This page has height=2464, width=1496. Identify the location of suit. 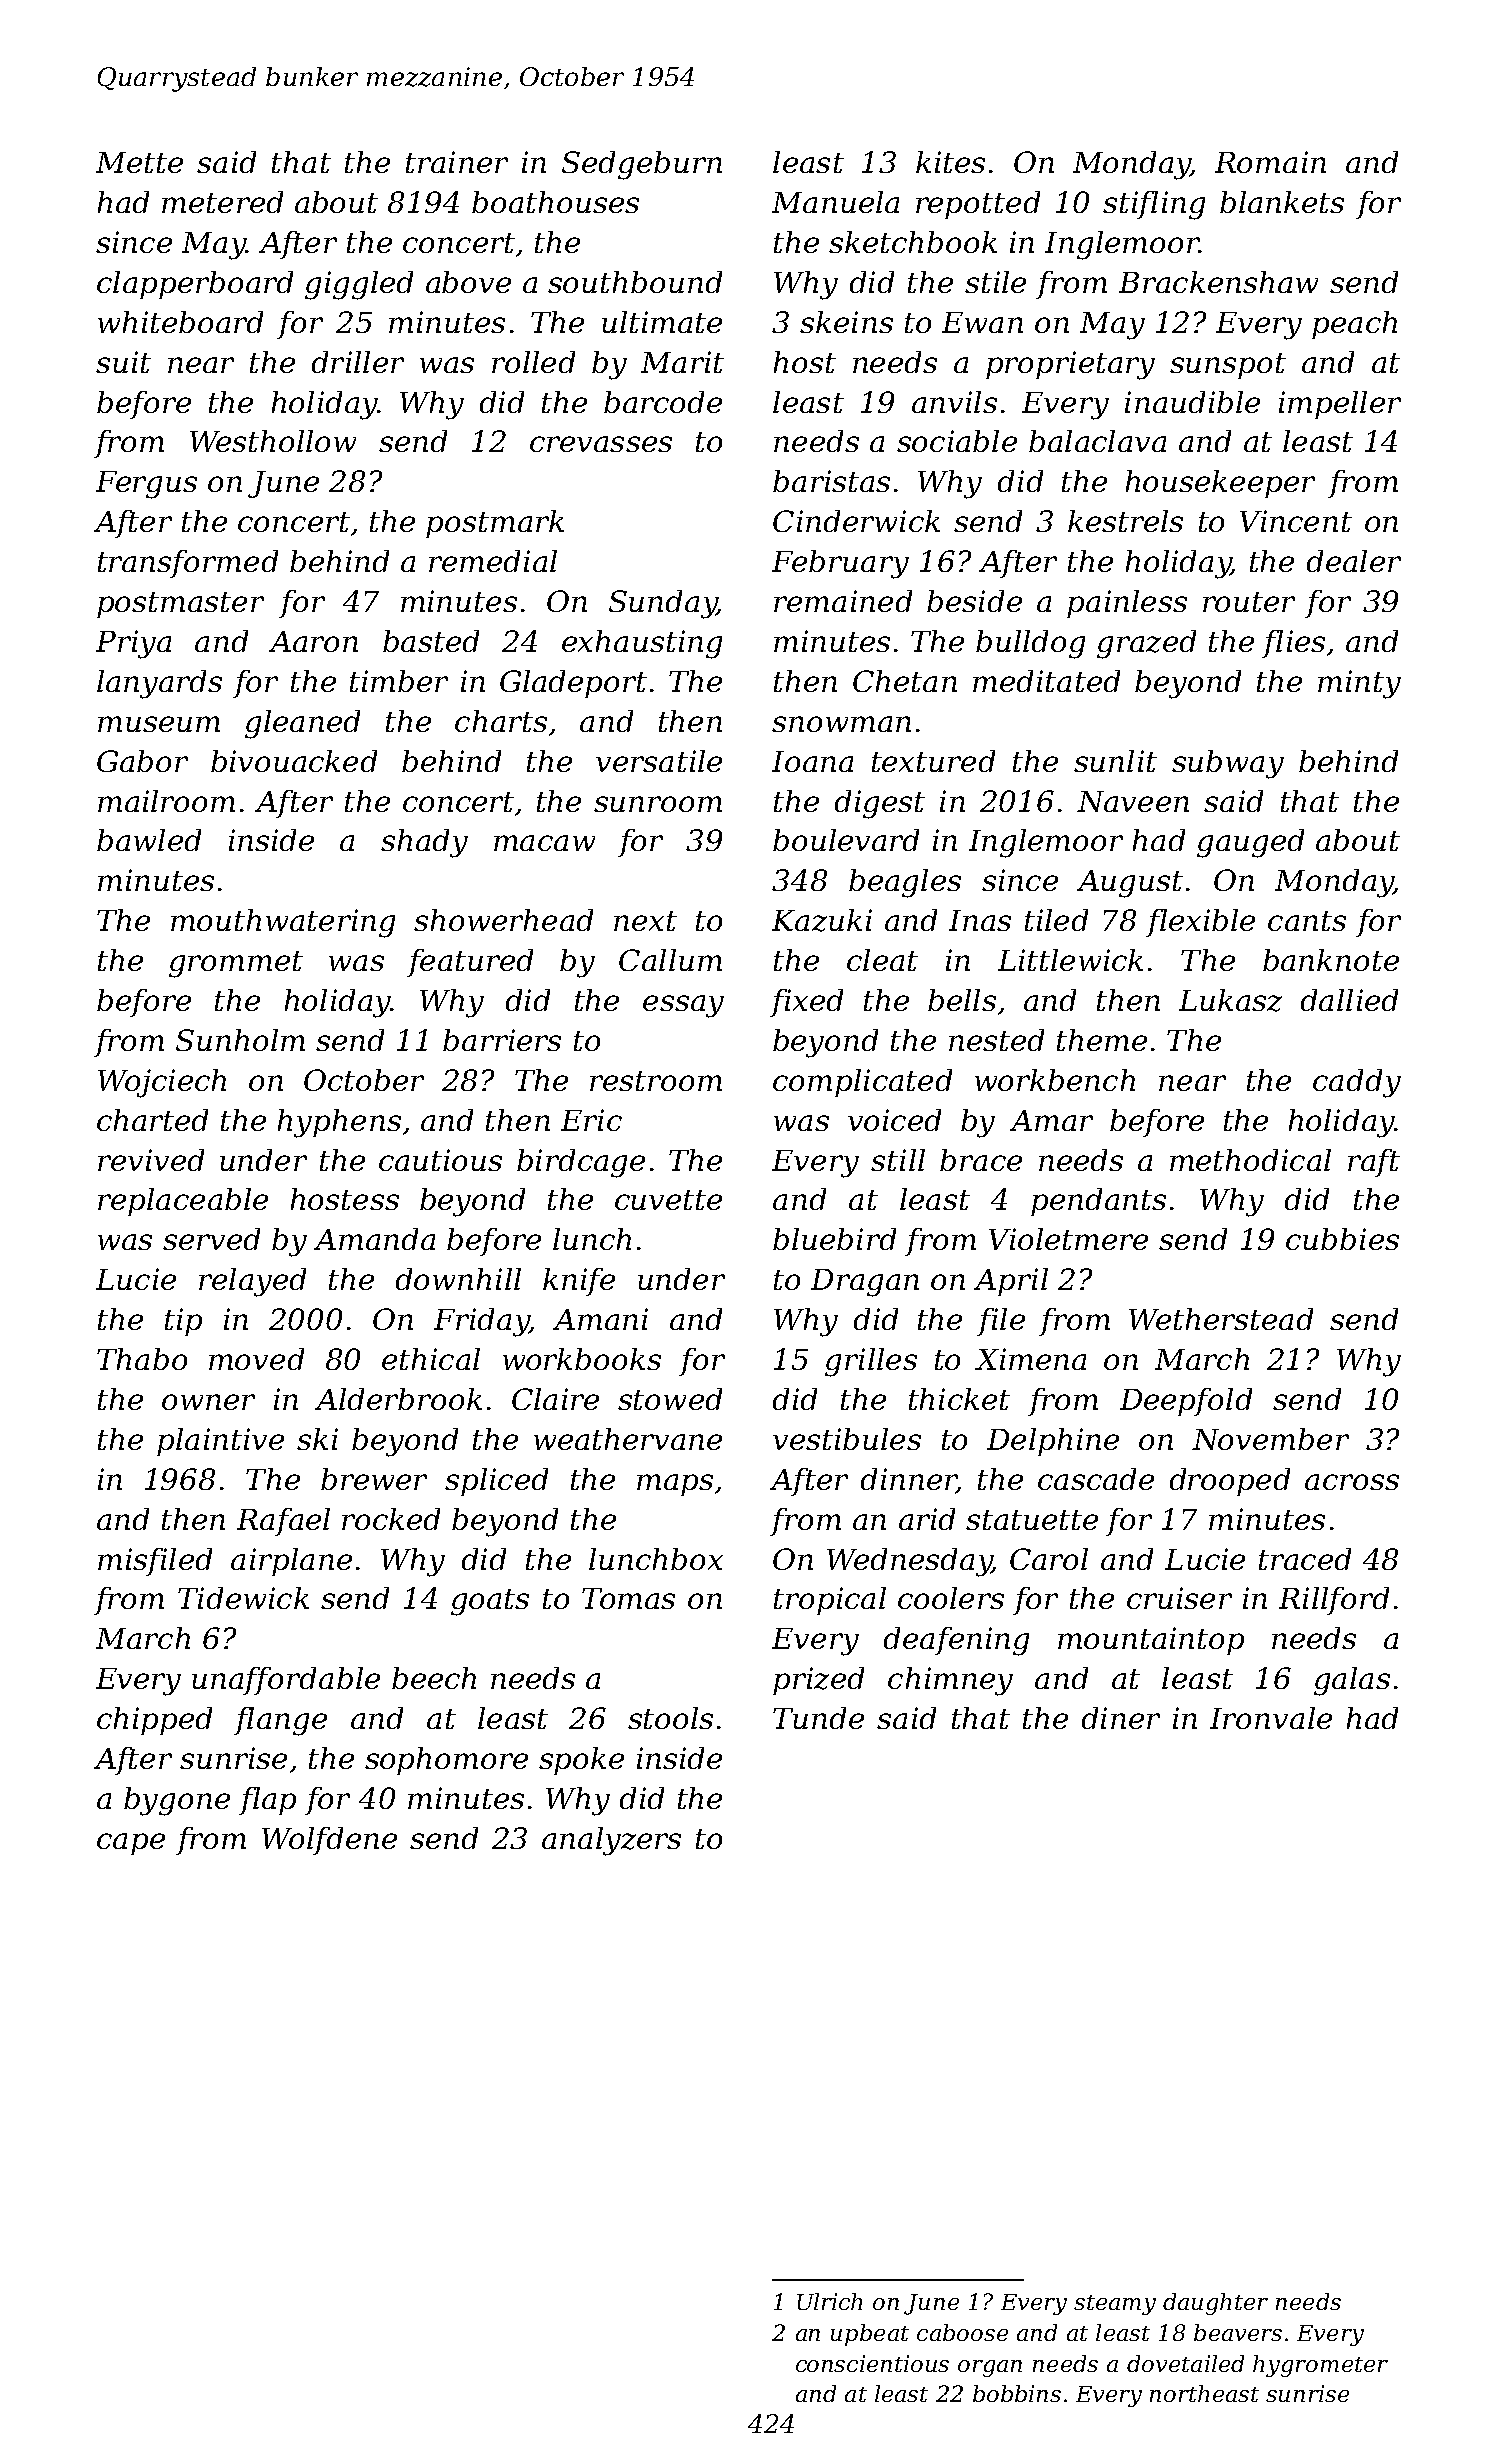
(123, 362).
